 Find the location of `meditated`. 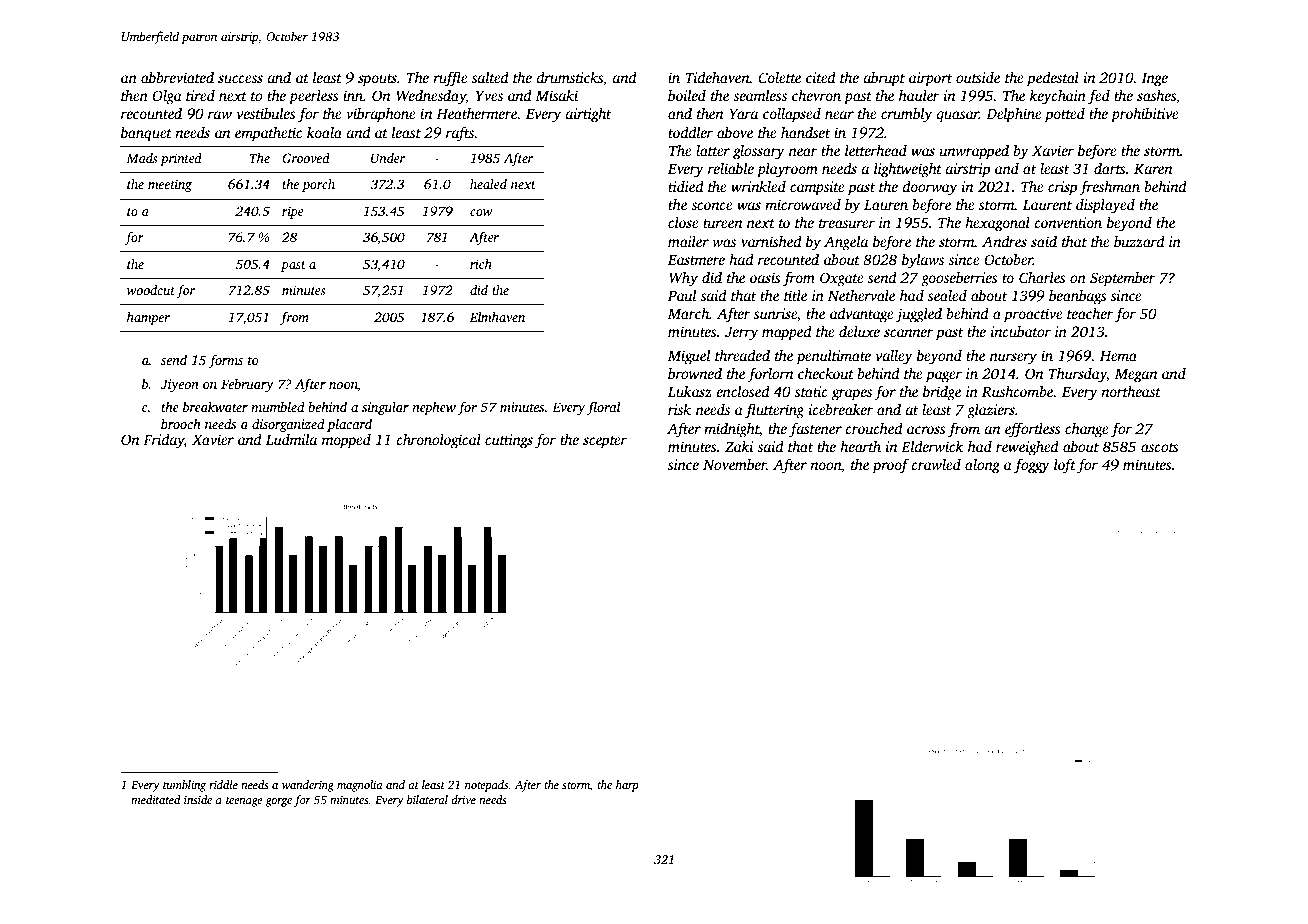

meditated is located at coordinates (156, 799).
